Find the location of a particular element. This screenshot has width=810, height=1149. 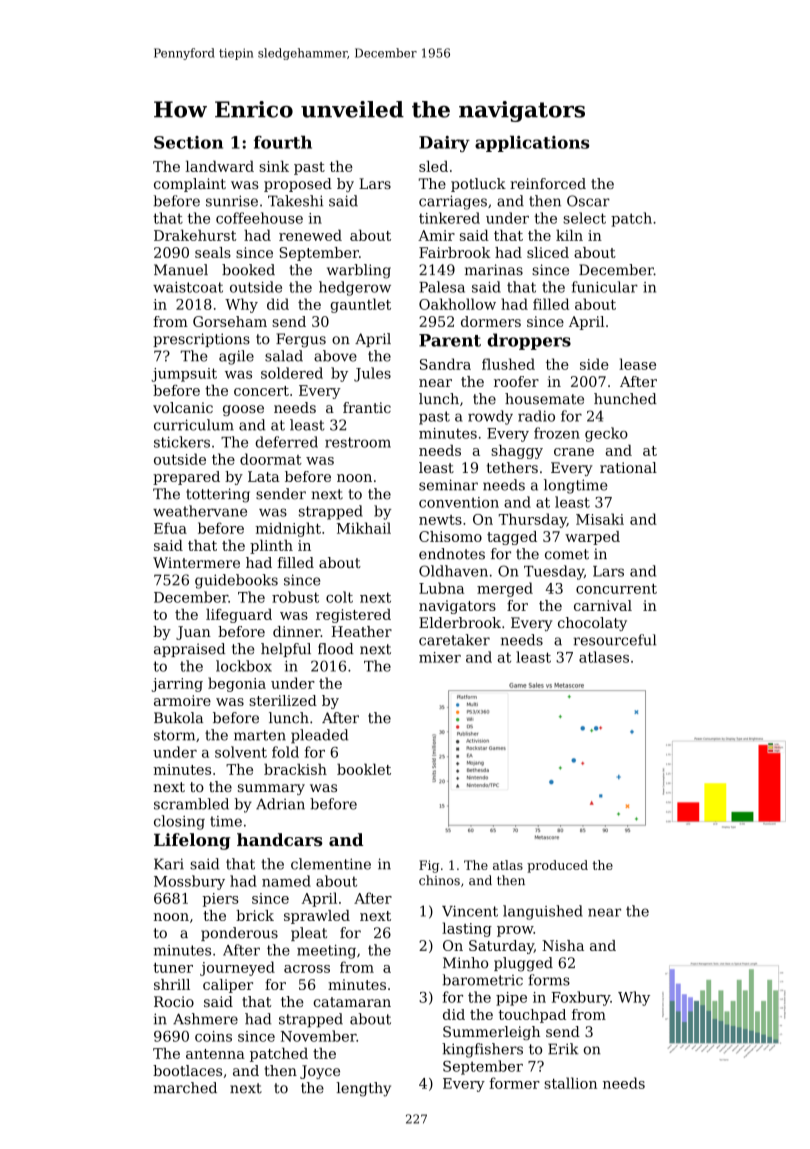

scrambled is located at coordinates (191, 804).
